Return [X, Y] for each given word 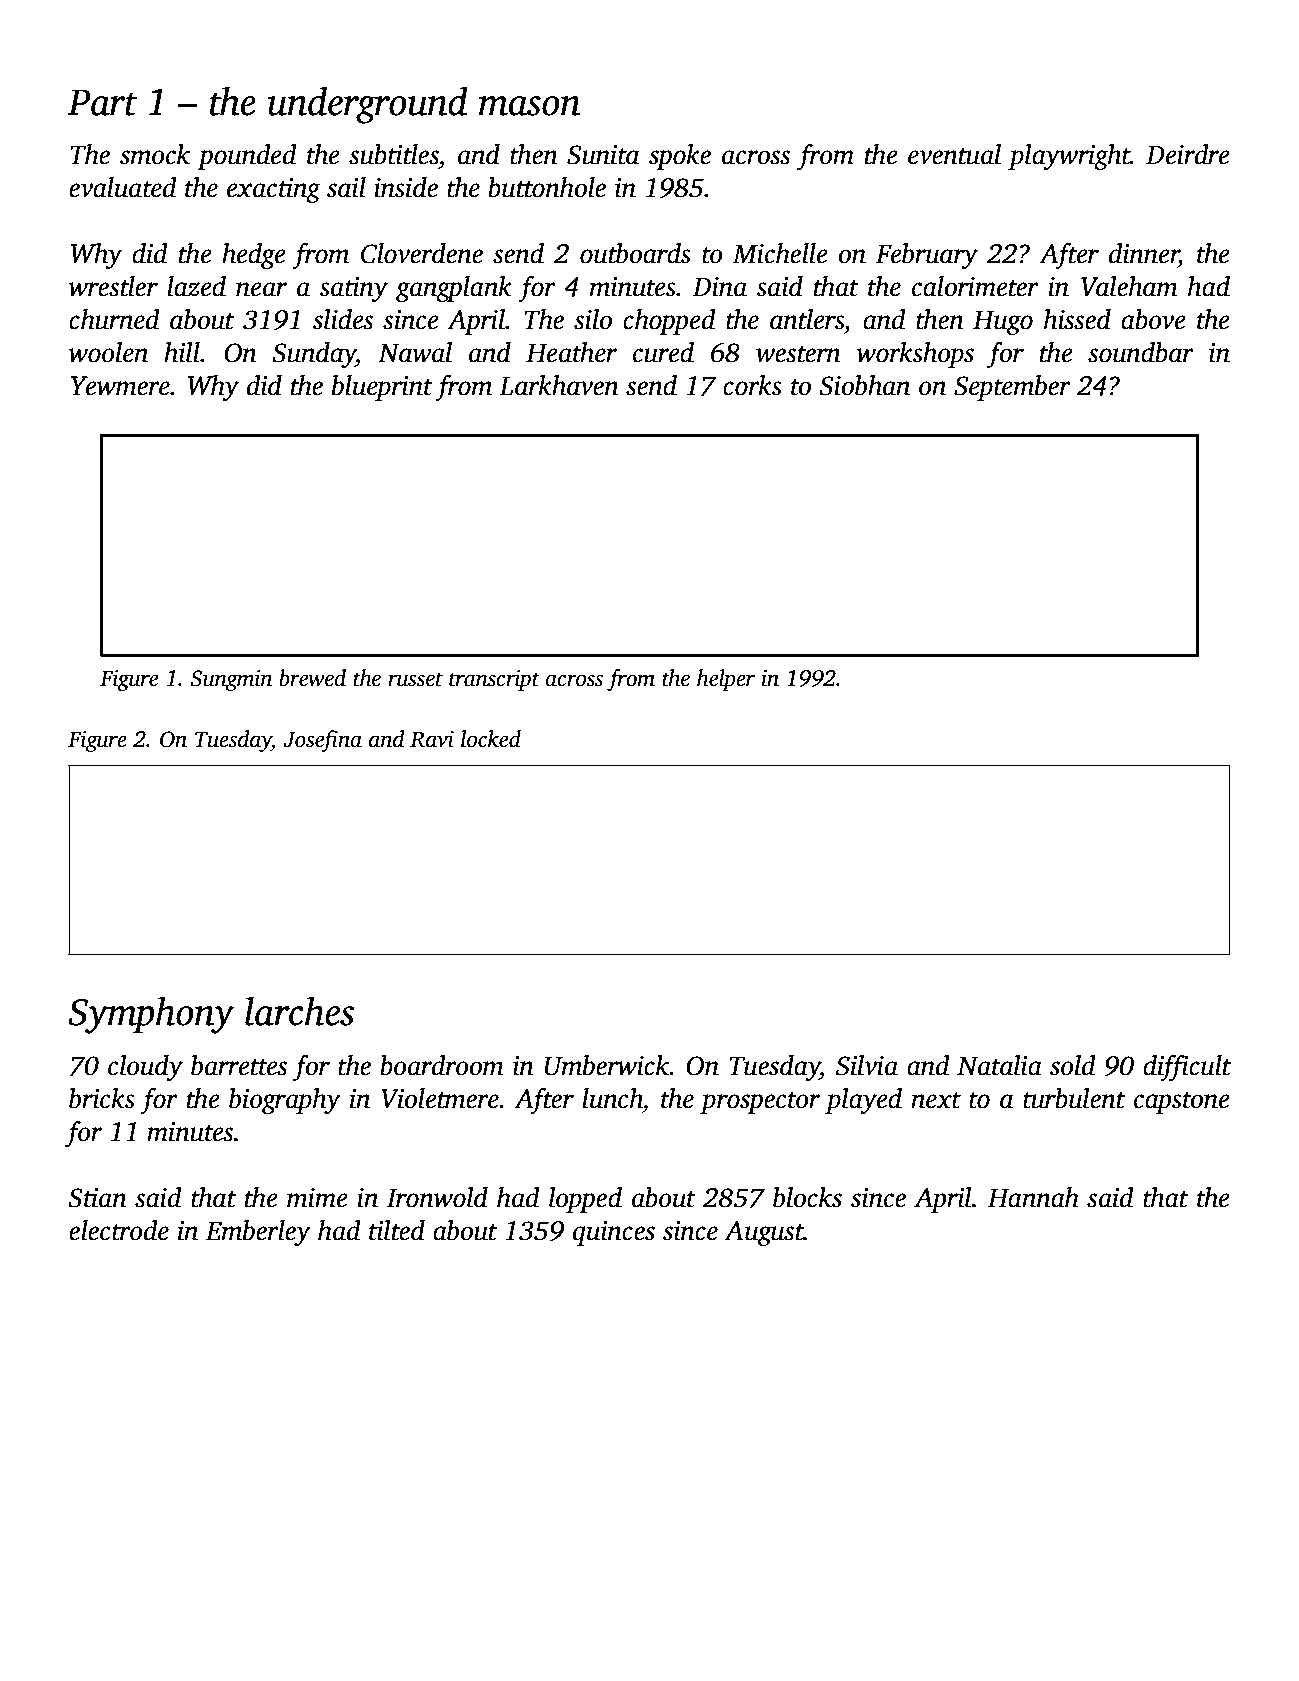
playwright [1069, 157]
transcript [494, 680]
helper [726, 680]
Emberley [258, 1233]
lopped [585, 1200]
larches [299, 1011]
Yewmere [120, 386]
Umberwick [607, 1065]
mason [530, 106]
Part [103, 102]
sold [1073, 1065]
